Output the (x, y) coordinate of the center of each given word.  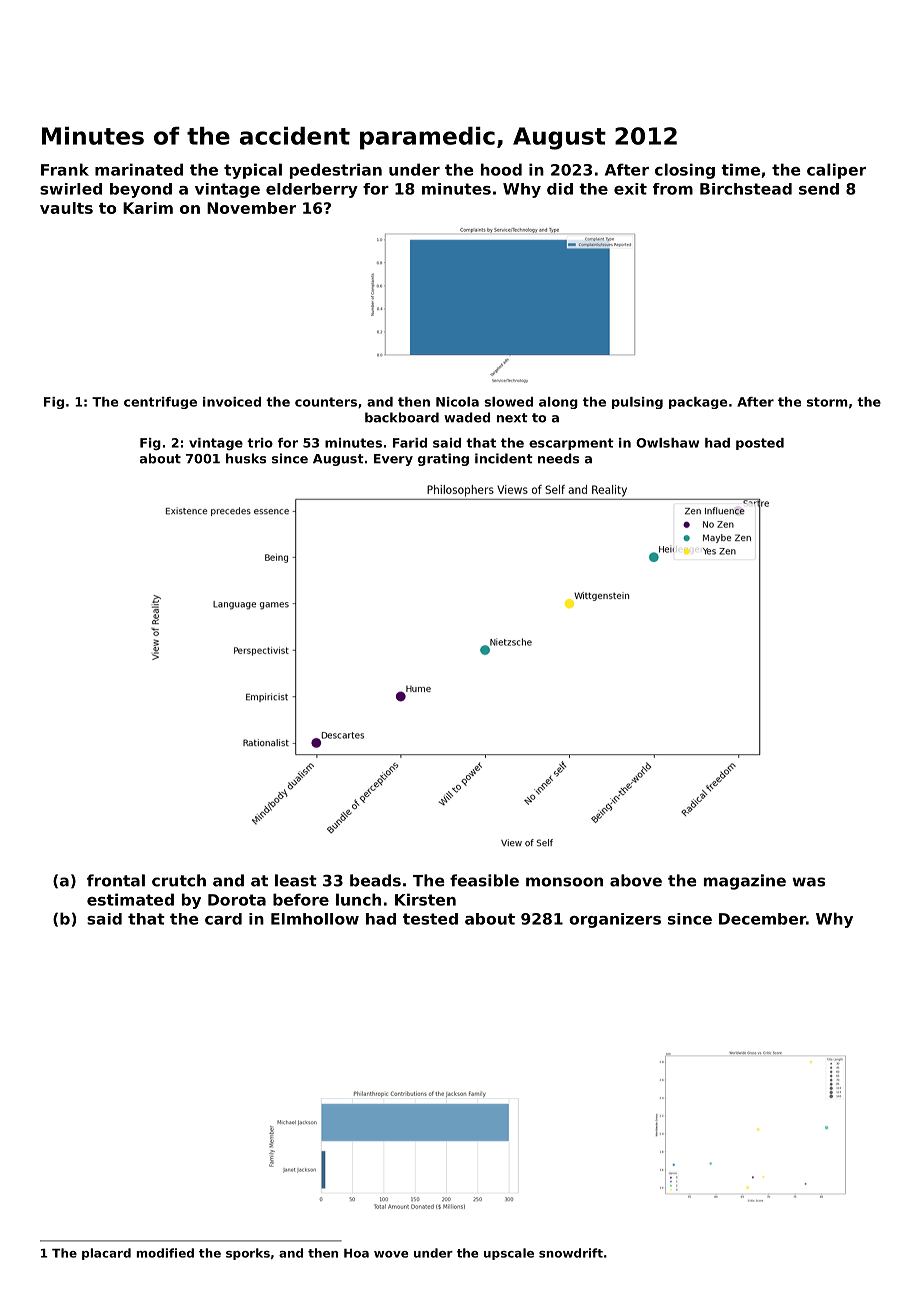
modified (165, 1253)
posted (760, 444)
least (296, 880)
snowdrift (571, 1253)
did (560, 189)
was (808, 882)
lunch (358, 899)
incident (504, 458)
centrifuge (160, 403)
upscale (509, 1254)
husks (246, 458)
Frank (65, 169)
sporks (248, 1254)
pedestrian (336, 171)
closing (685, 171)
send (819, 189)
